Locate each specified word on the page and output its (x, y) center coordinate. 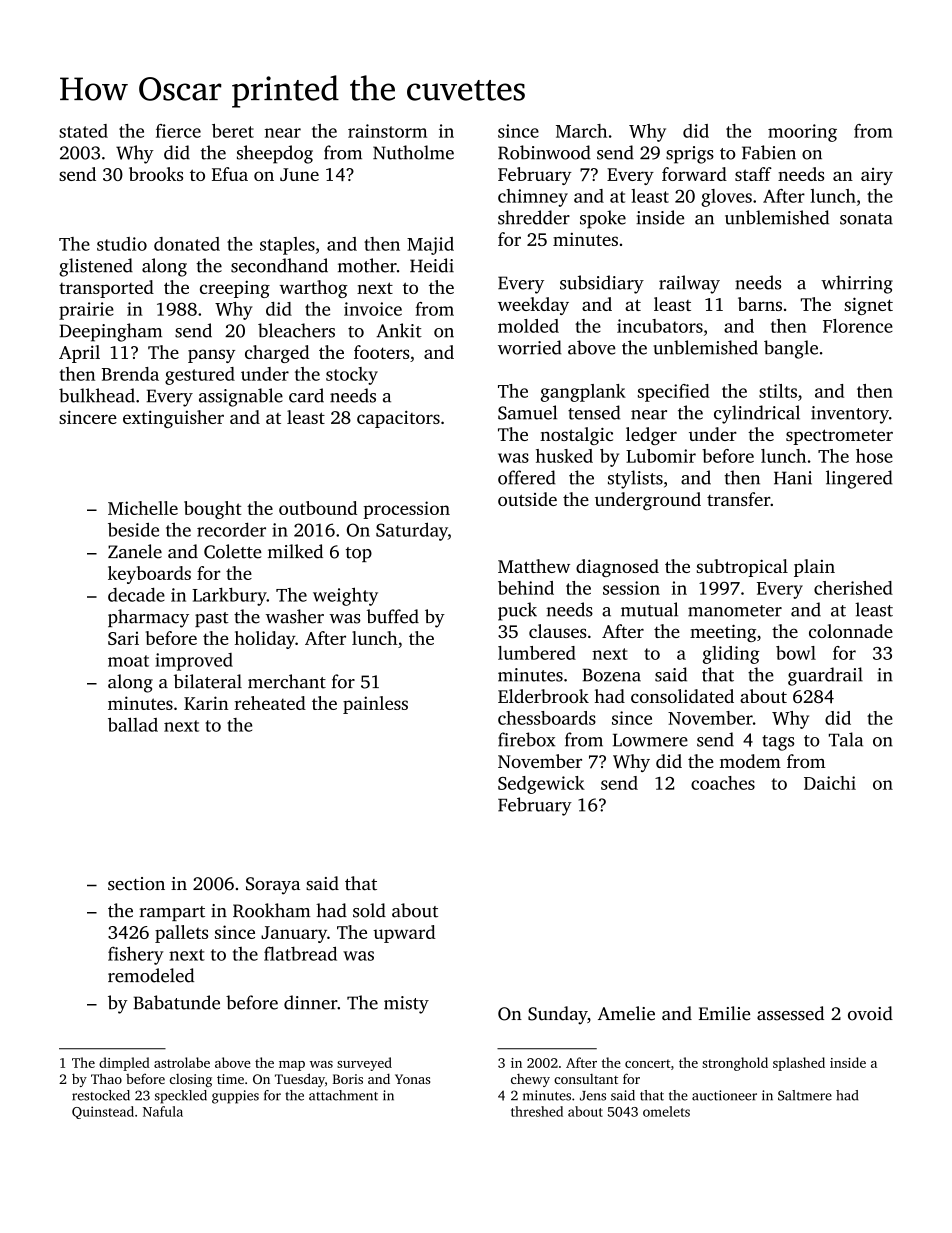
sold (369, 910)
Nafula (163, 1111)
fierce (178, 131)
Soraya (273, 886)
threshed (537, 1111)
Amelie (626, 1013)
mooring (802, 133)
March (581, 131)
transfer (738, 499)
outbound (318, 508)
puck (517, 611)
